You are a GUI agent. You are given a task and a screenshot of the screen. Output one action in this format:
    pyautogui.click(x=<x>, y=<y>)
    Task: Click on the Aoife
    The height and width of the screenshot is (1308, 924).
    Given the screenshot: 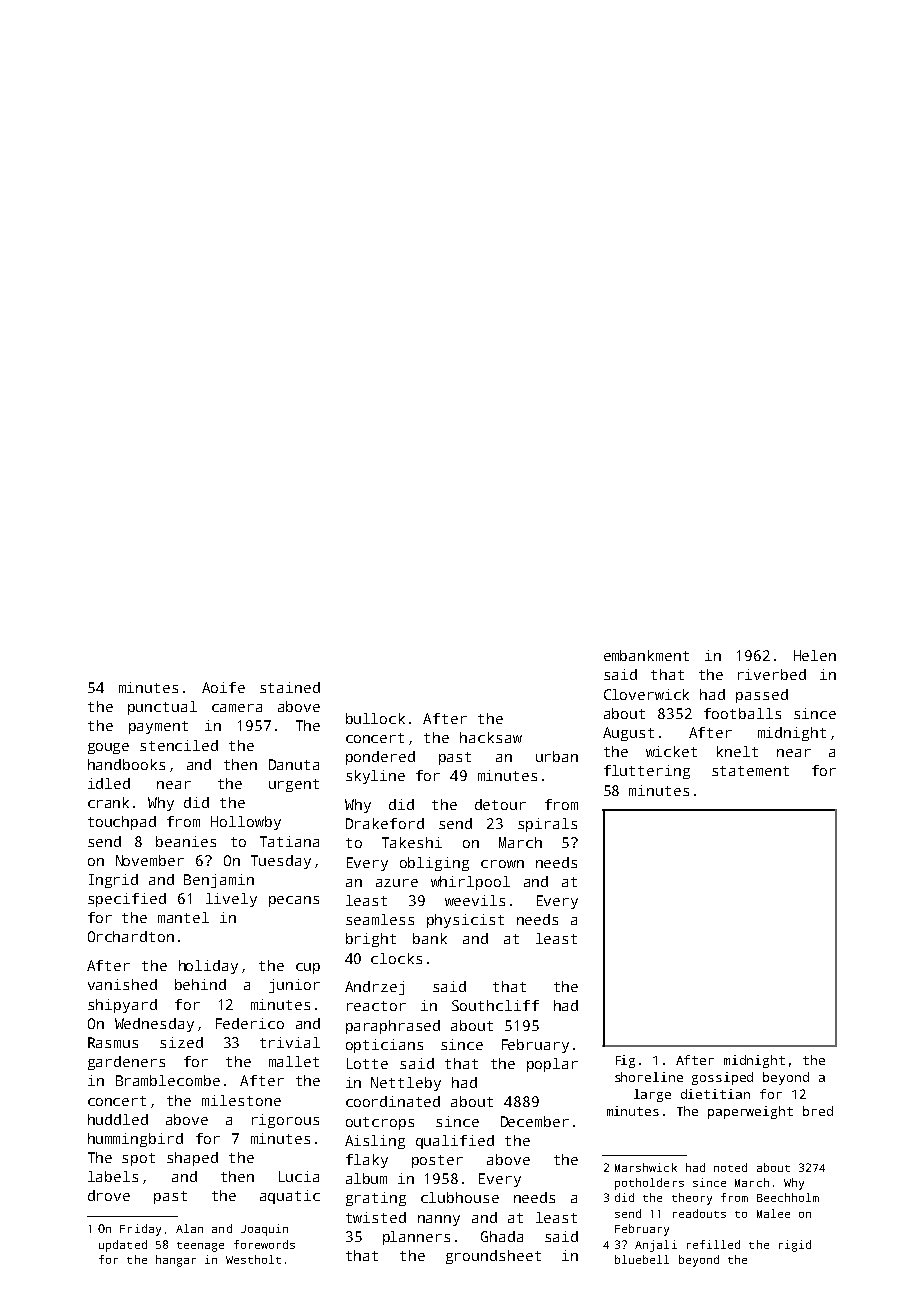 What is the action you would take?
    pyautogui.click(x=223, y=687)
